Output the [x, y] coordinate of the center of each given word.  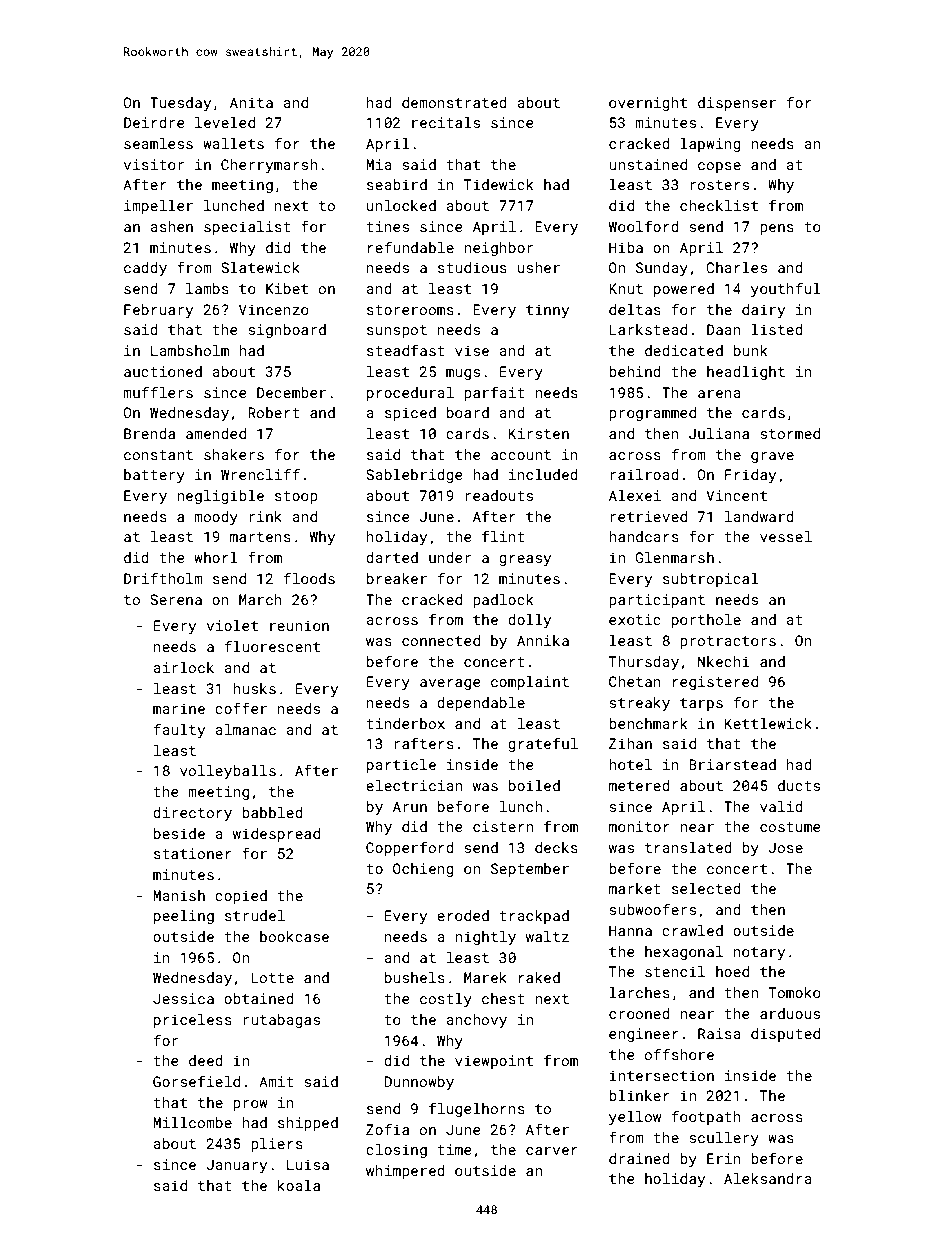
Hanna [630, 930]
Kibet [287, 288]
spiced [410, 414]
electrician [414, 785]
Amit [276, 1081]
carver [552, 1151]
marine [179, 708]
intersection [661, 1075]
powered [684, 290]
